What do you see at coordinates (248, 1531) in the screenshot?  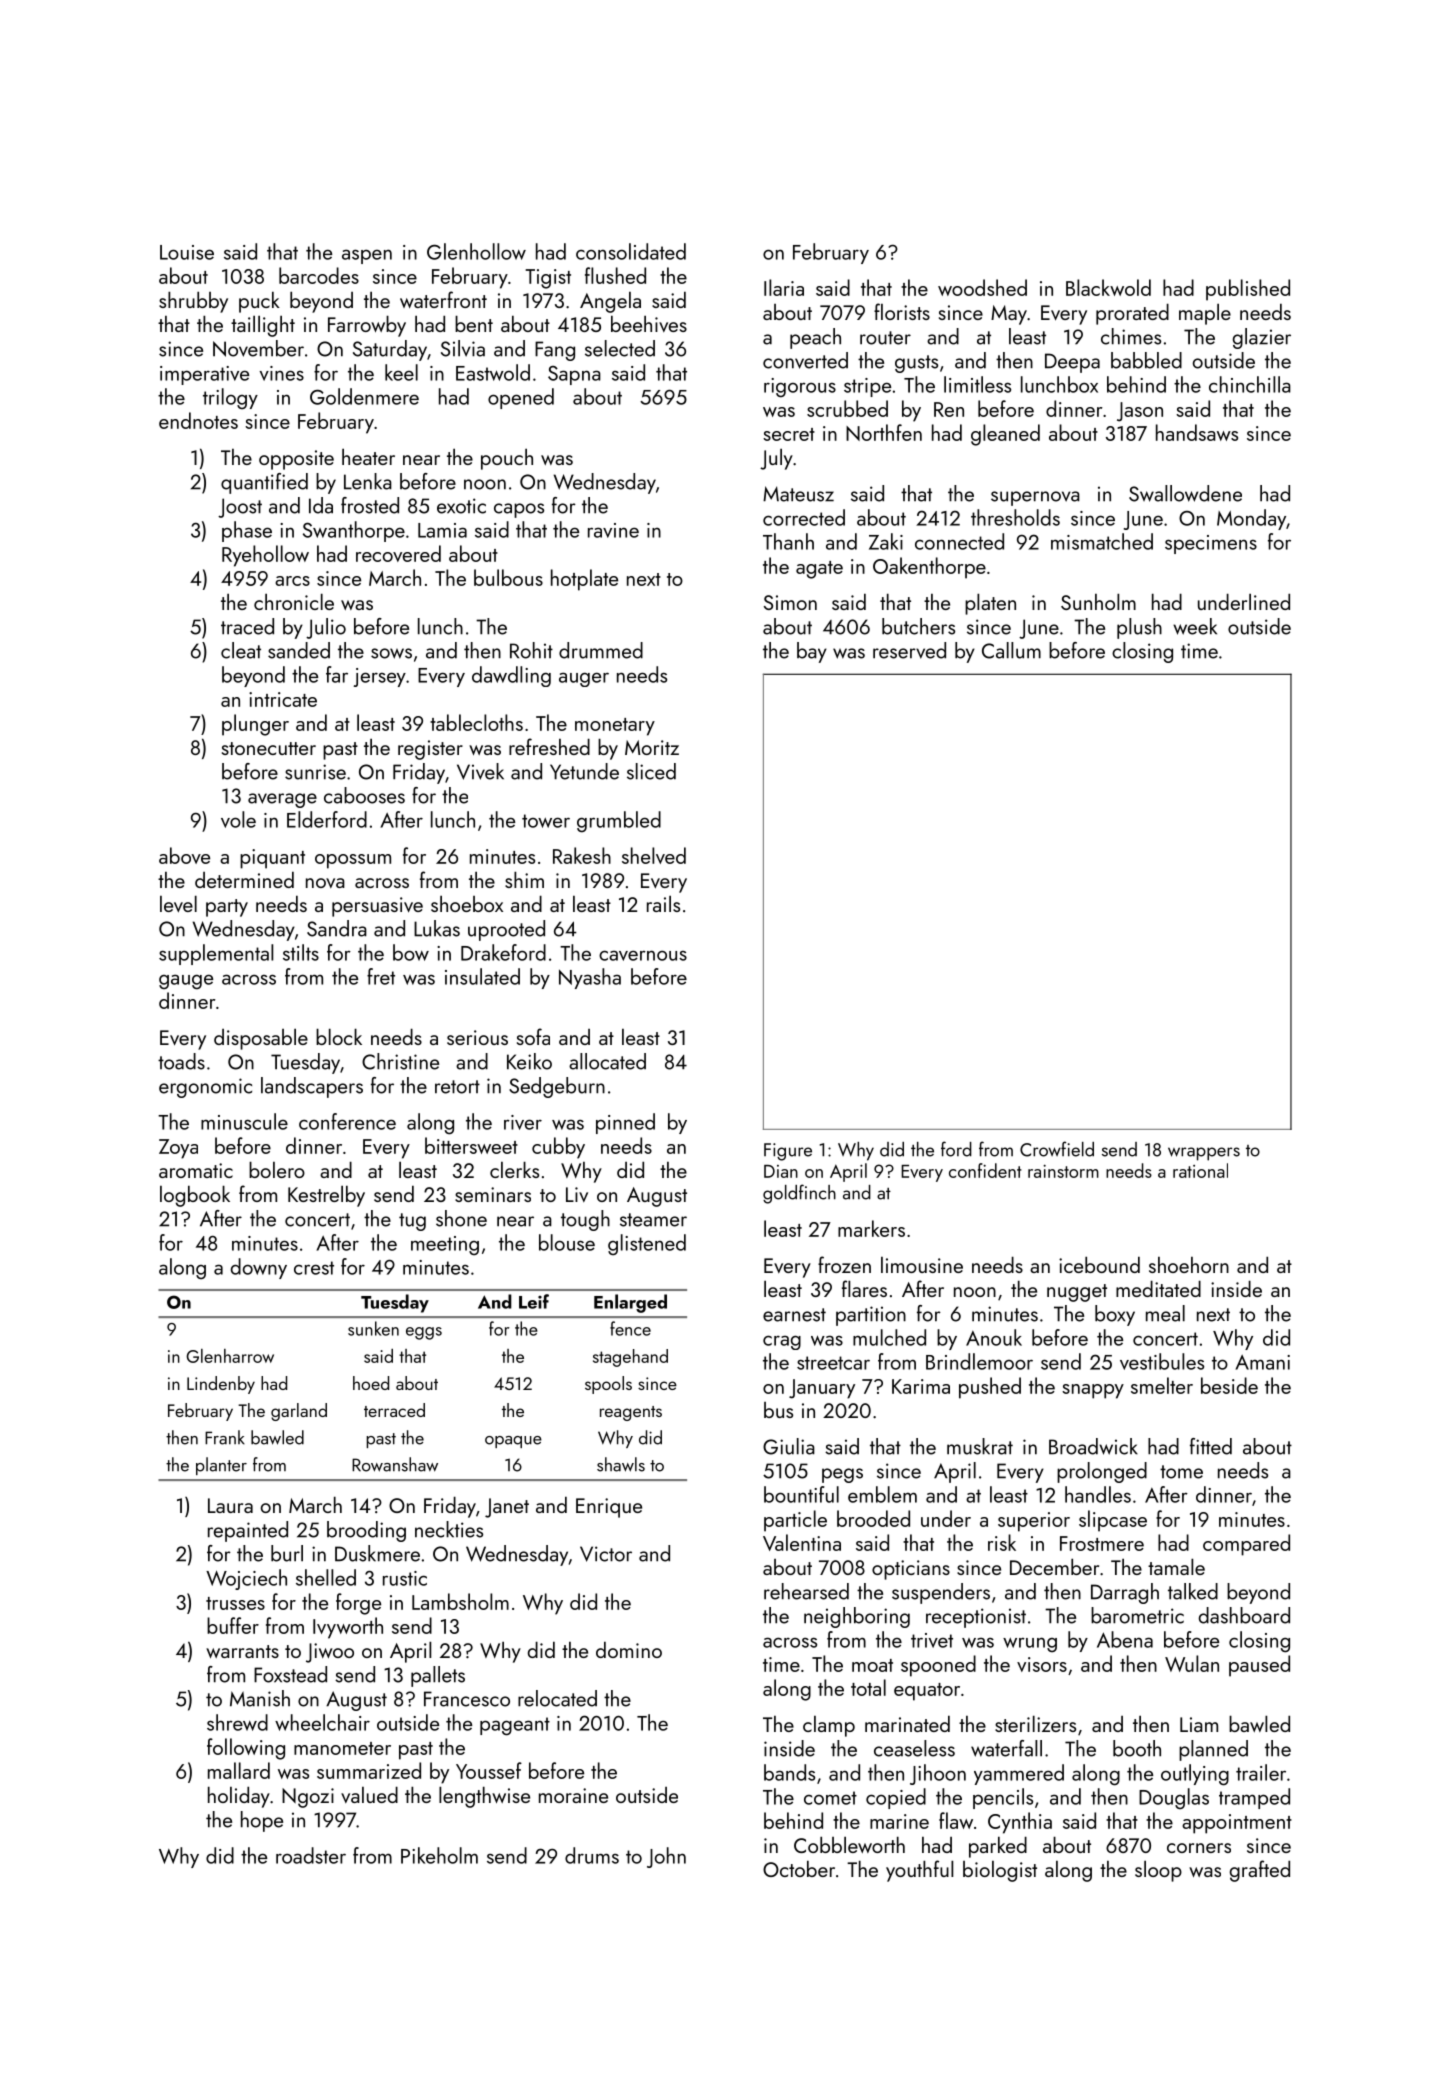 I see `repainted` at bounding box center [248, 1531].
